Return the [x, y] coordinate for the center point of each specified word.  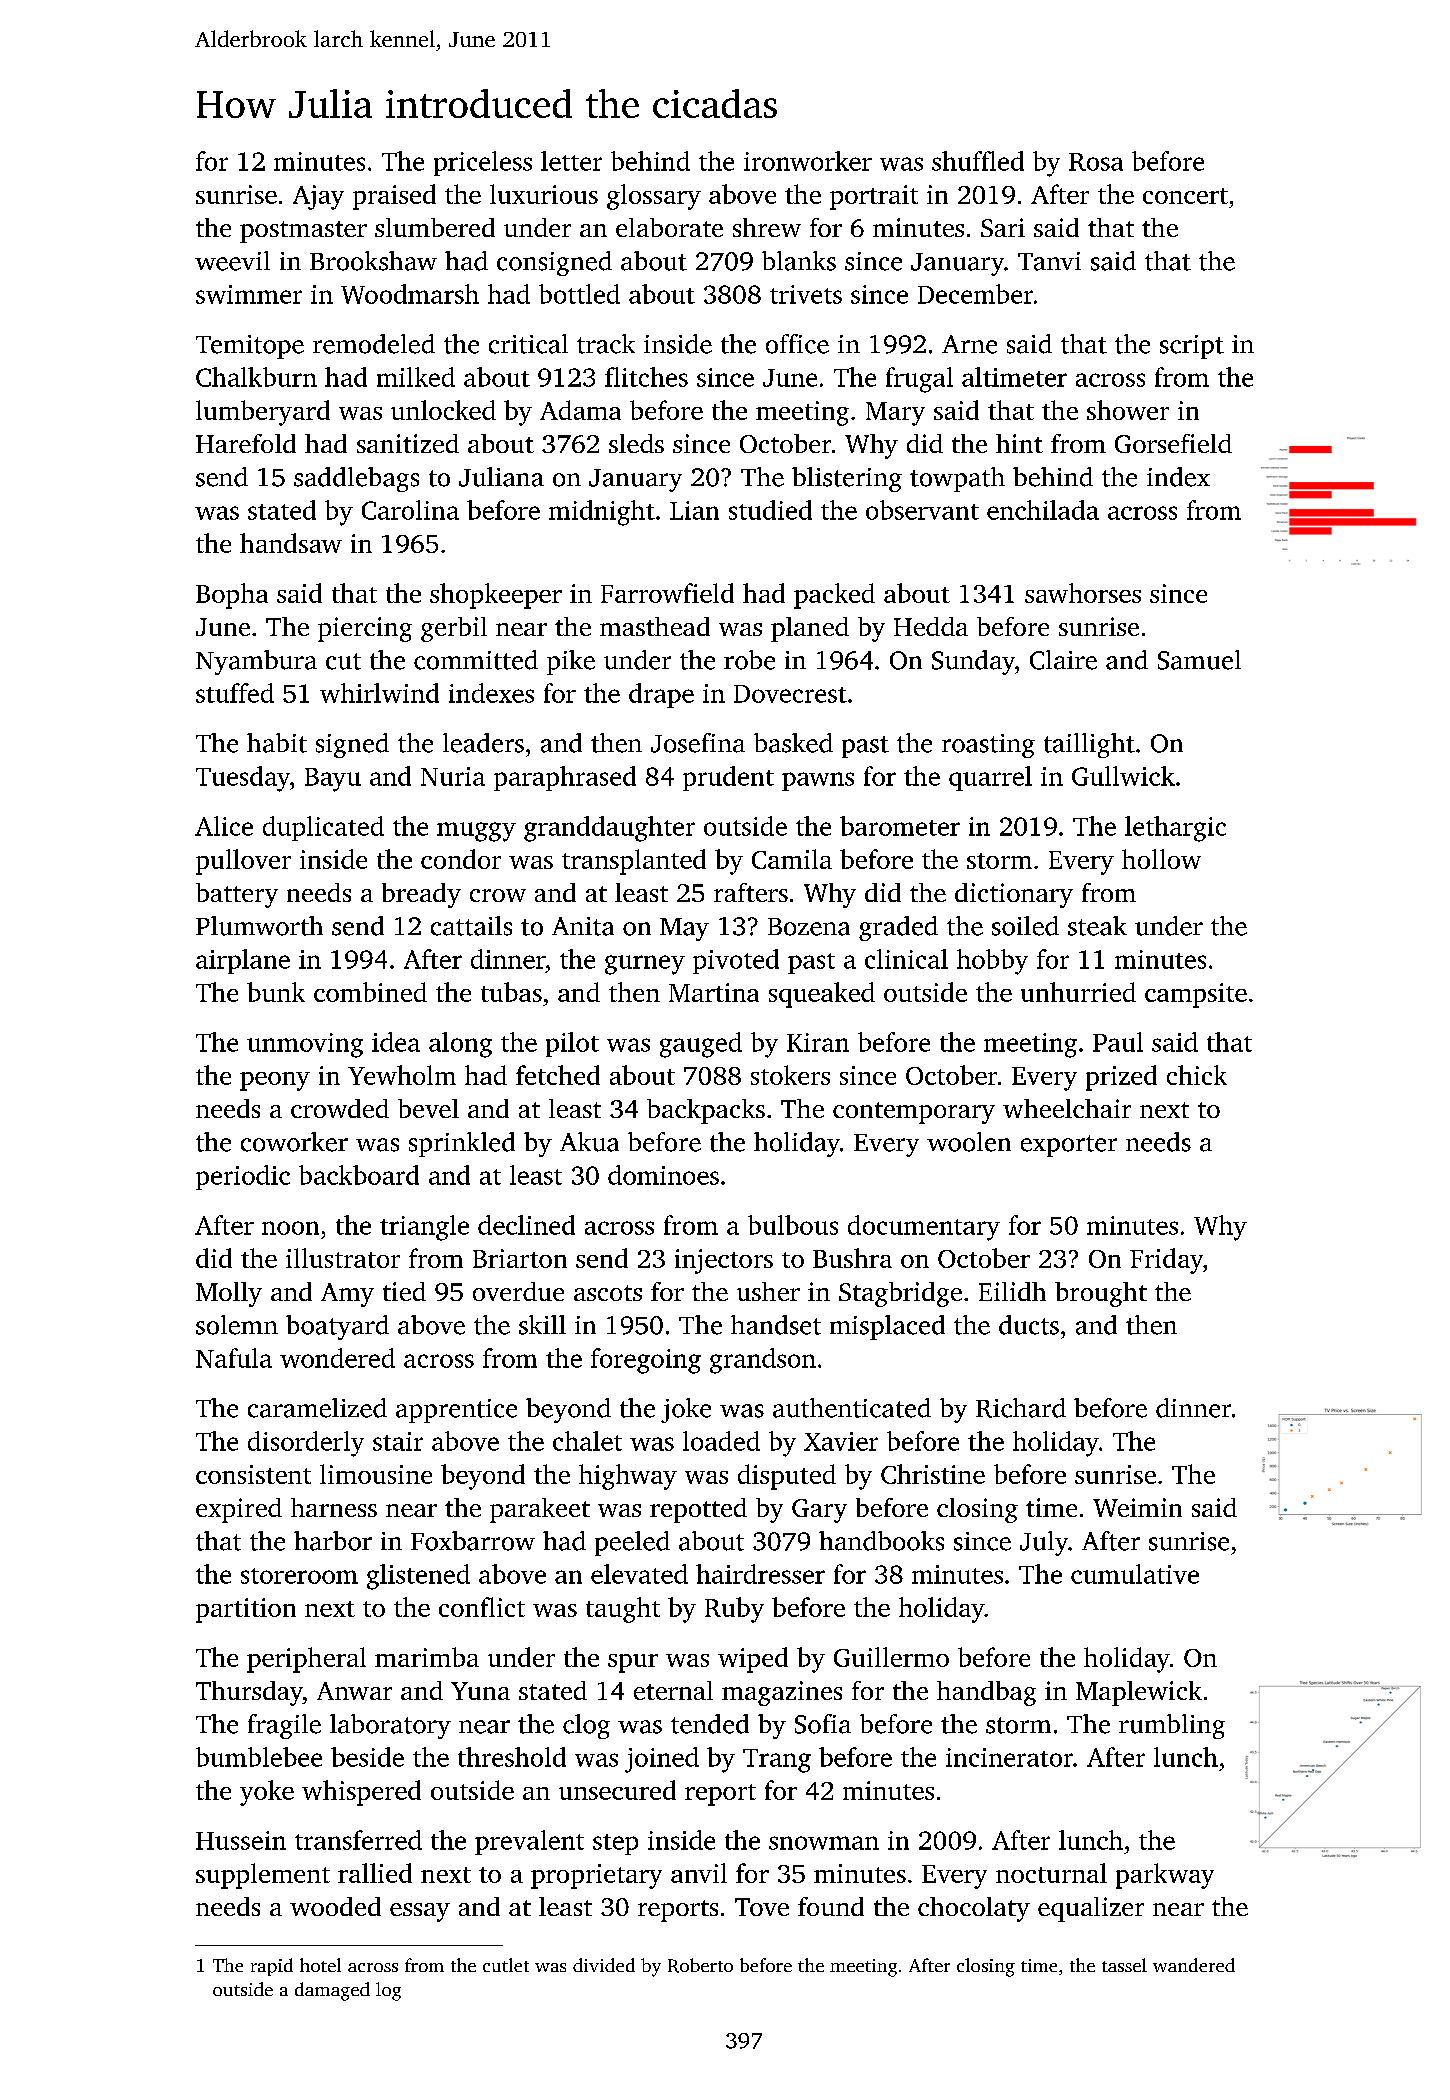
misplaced [887, 1327]
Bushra [852, 1258]
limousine [376, 1474]
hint [1019, 443]
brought [1101, 1294]
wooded [335, 1906]
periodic [243, 1177]
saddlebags [356, 479]
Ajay [318, 197]
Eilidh [1012, 1291]
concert [1185, 196]
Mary [895, 414]
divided [604, 1965]
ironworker [808, 161]
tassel [1124, 1965]
